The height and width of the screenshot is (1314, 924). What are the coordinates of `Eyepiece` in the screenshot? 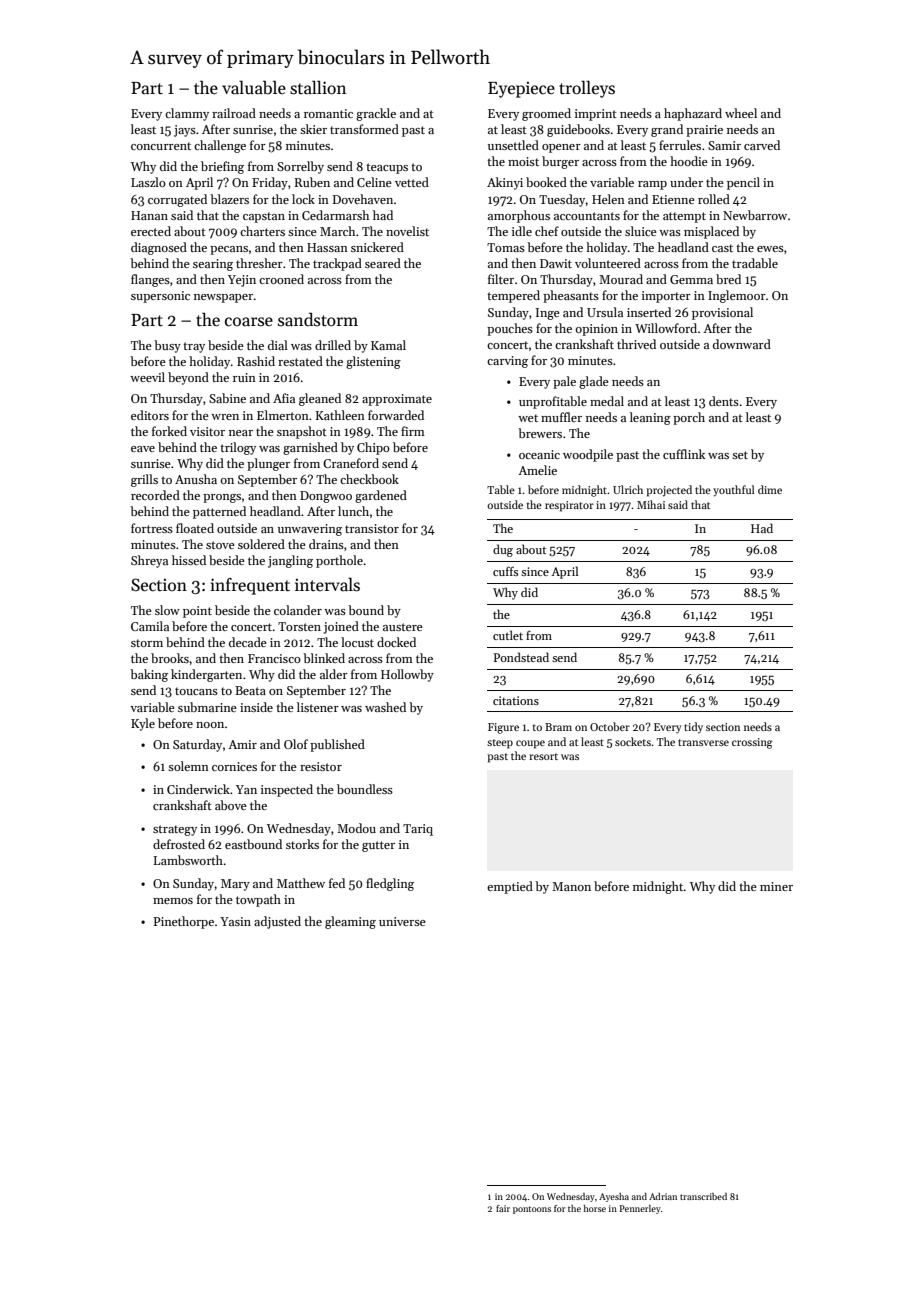 It's located at (521, 89).
